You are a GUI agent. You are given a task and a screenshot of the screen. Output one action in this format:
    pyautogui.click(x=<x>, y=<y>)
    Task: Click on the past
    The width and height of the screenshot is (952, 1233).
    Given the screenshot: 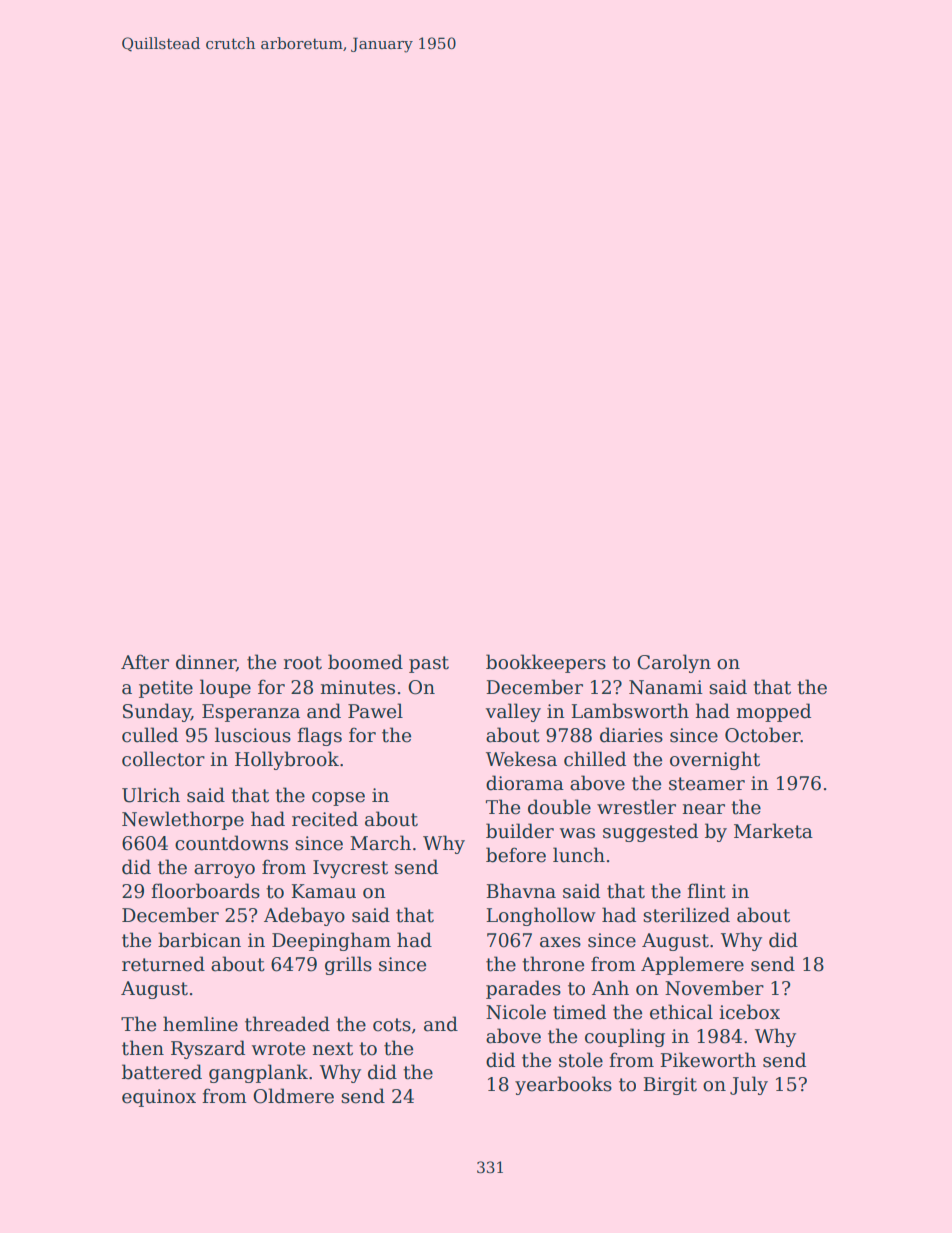 What is the action you would take?
    pyautogui.click(x=429, y=664)
